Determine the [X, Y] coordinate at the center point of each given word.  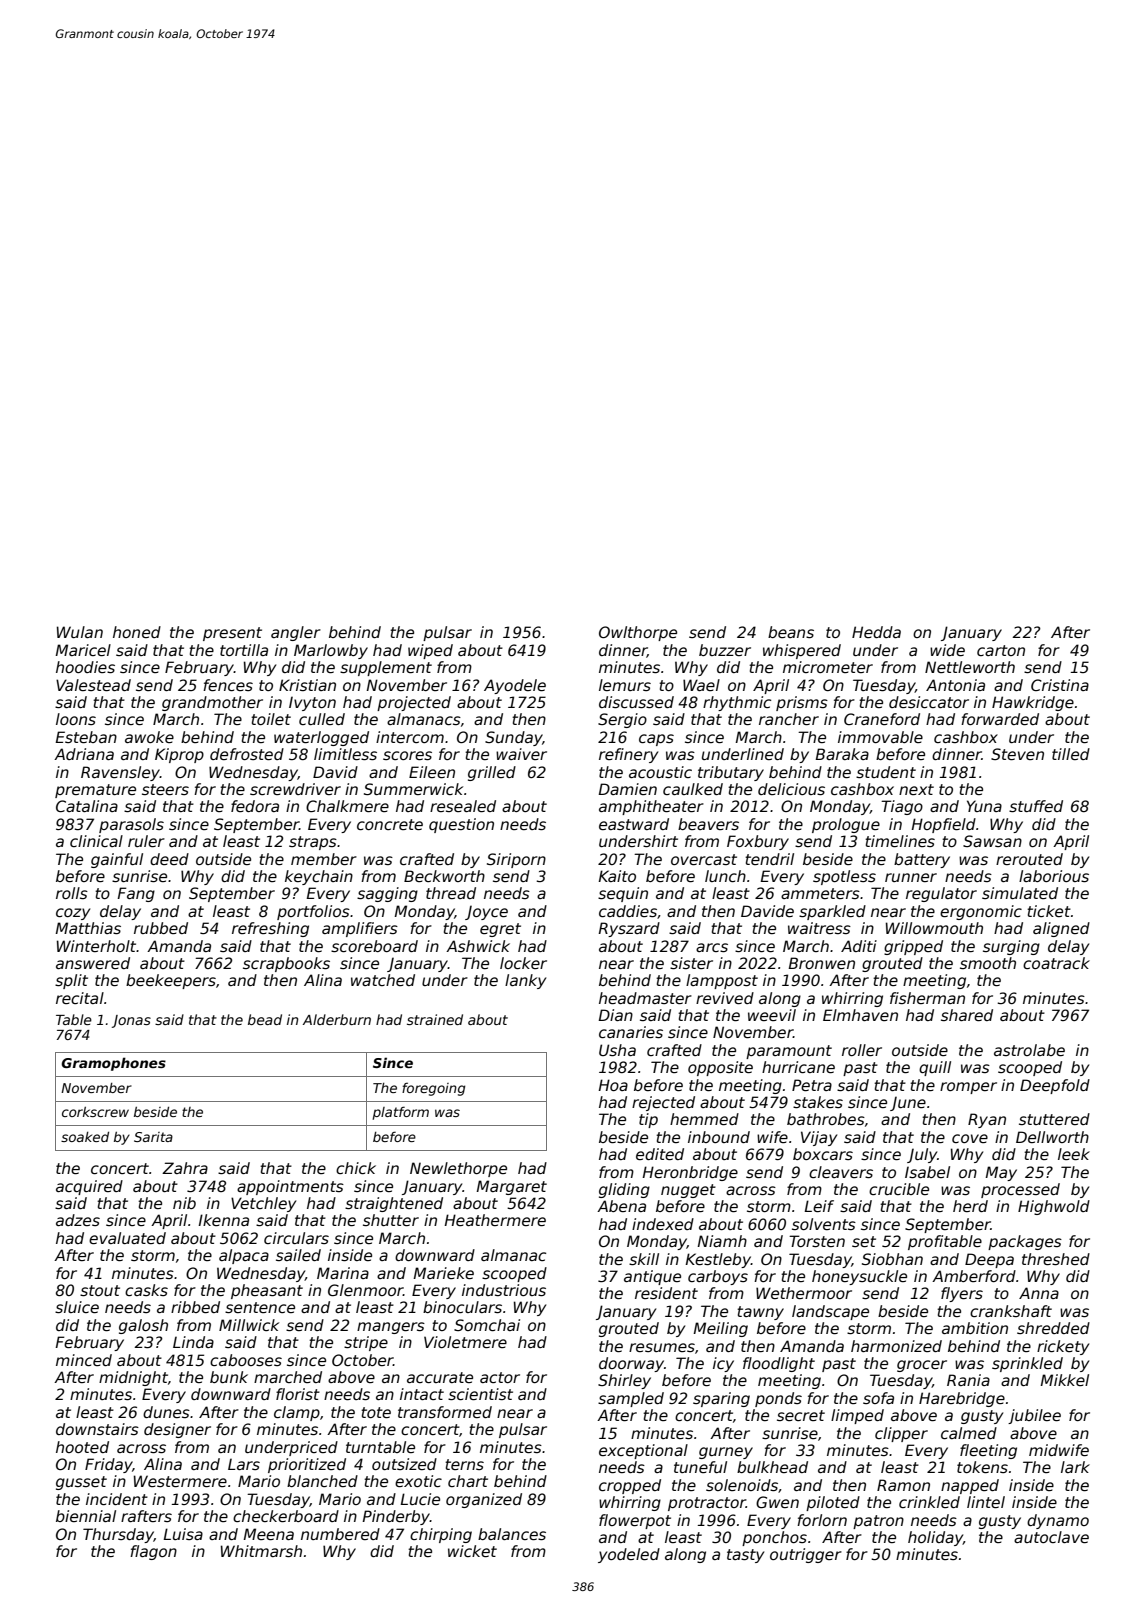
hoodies [85, 667]
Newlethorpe [458, 1169]
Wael [701, 685]
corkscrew [95, 1112]
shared [967, 1015]
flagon [153, 1552]
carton [1001, 650]
